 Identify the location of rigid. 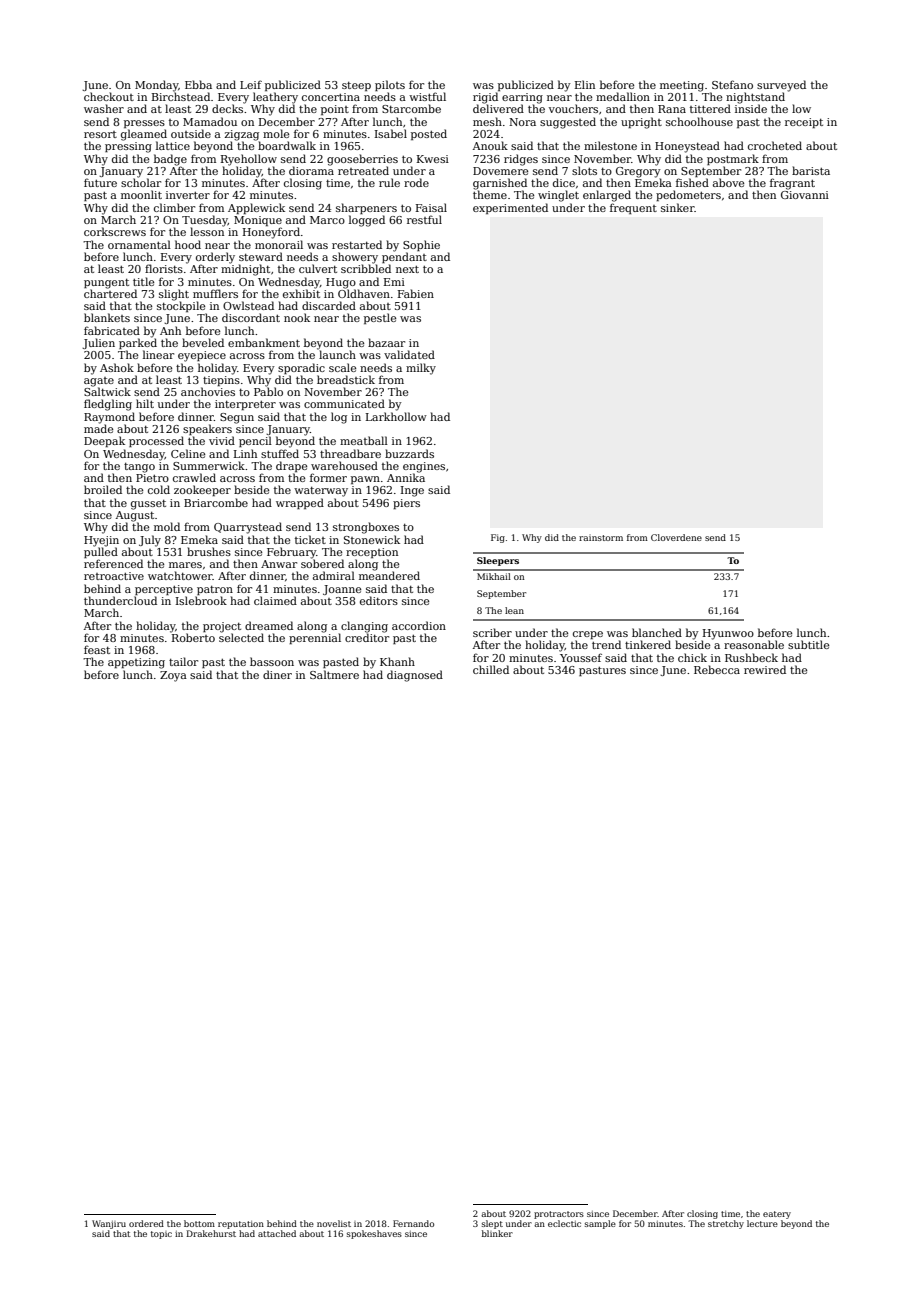
(485, 98).
